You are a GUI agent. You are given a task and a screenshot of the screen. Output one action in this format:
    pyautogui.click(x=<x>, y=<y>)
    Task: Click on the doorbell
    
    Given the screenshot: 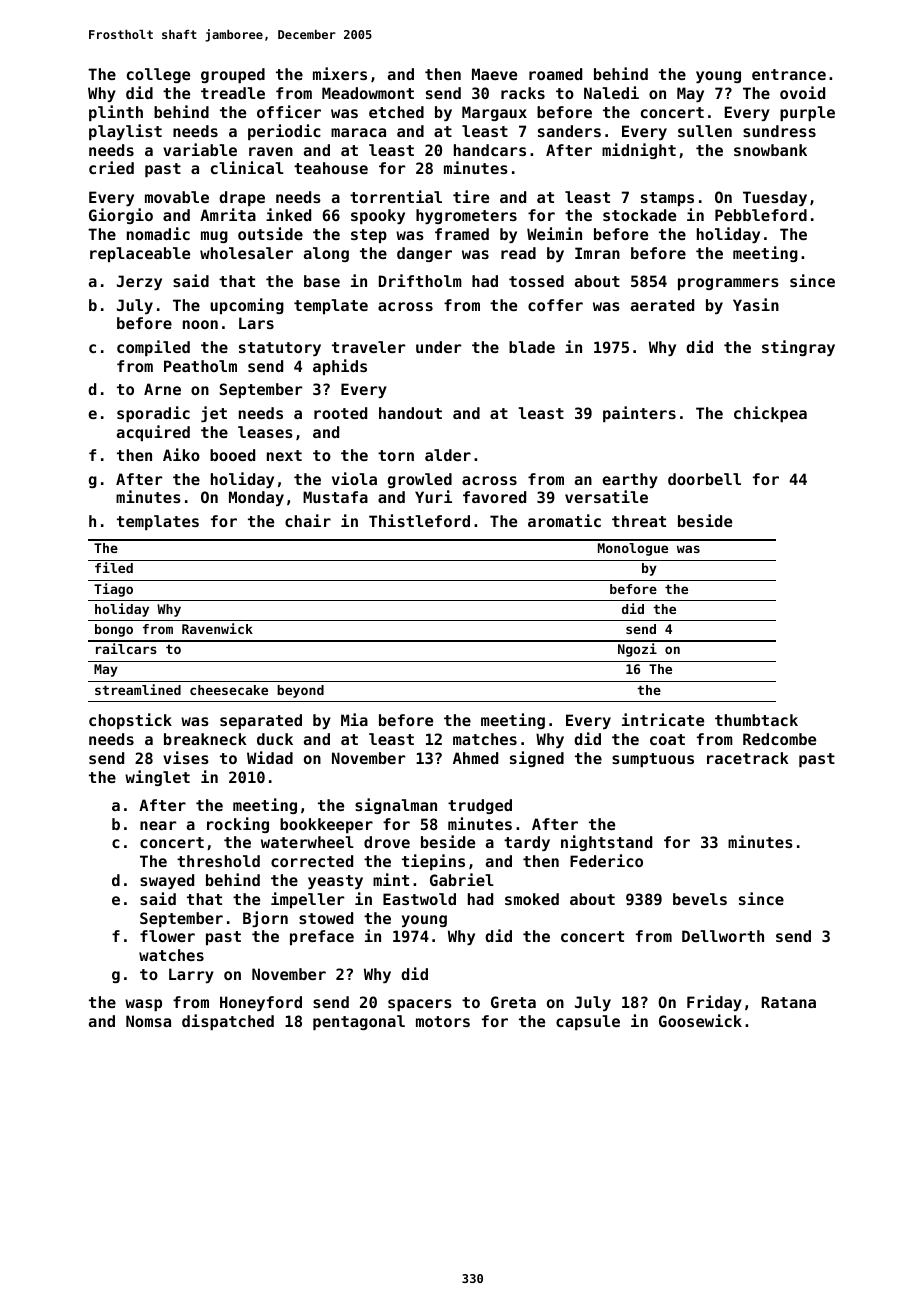 What is the action you would take?
    pyautogui.click(x=704, y=479)
